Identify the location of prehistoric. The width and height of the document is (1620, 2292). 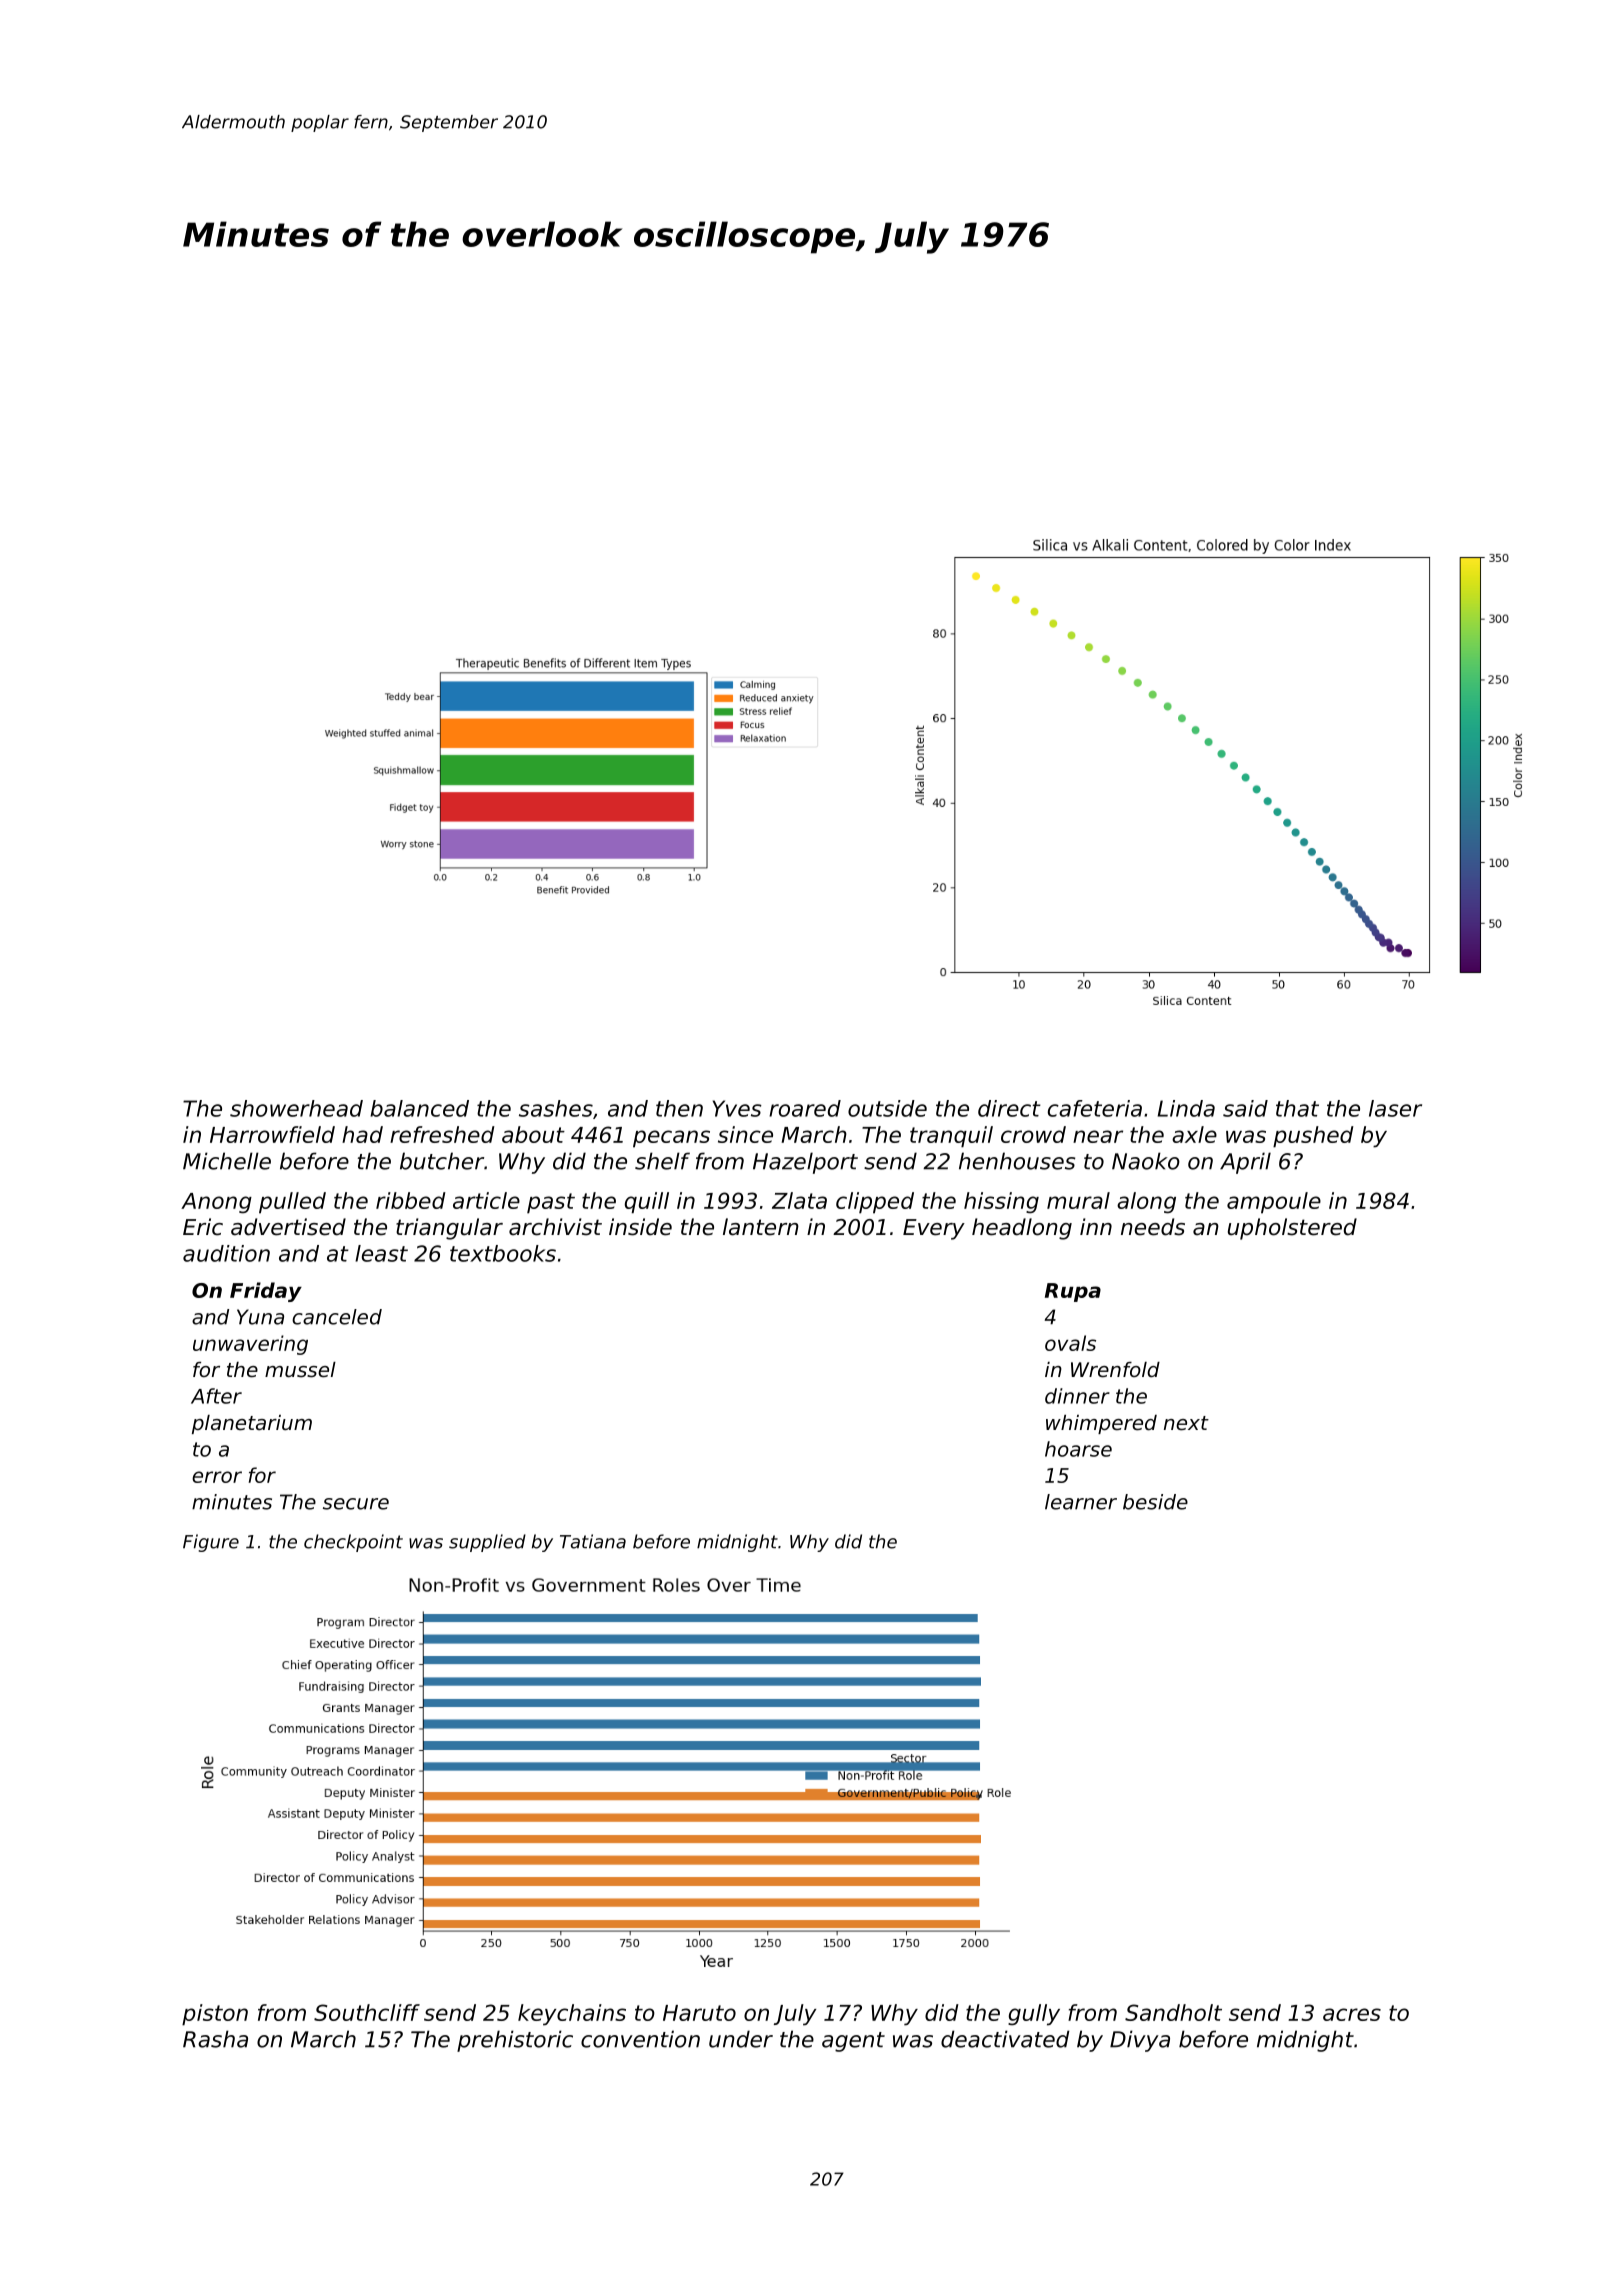
(515, 2041).
